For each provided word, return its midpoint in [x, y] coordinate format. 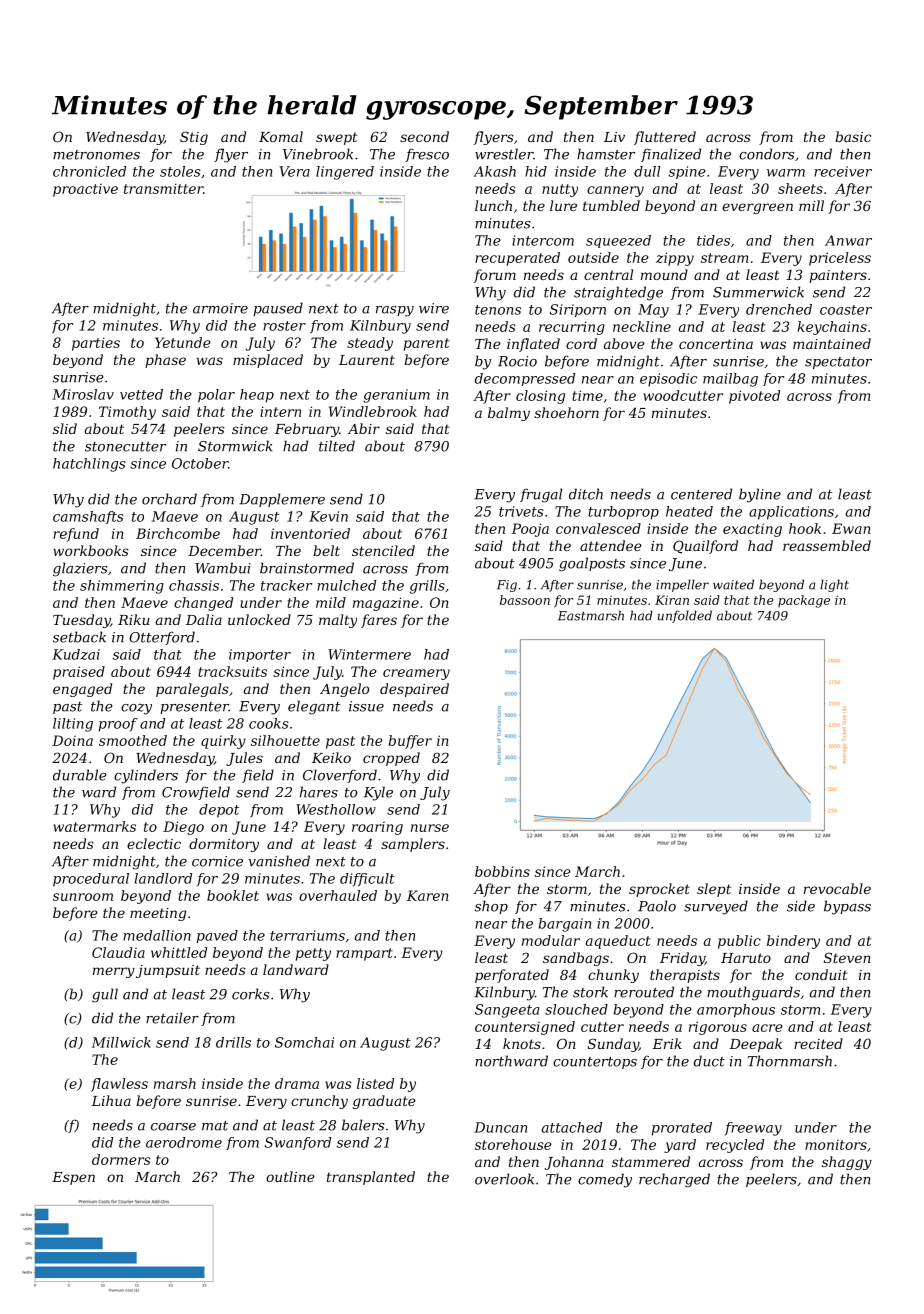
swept [337, 138]
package [804, 601]
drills [233, 1042]
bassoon [525, 600]
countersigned [525, 1028]
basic [853, 136]
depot [219, 811]
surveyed [716, 907]
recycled [735, 1146]
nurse [430, 828]
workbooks [91, 550]
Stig [194, 138]
